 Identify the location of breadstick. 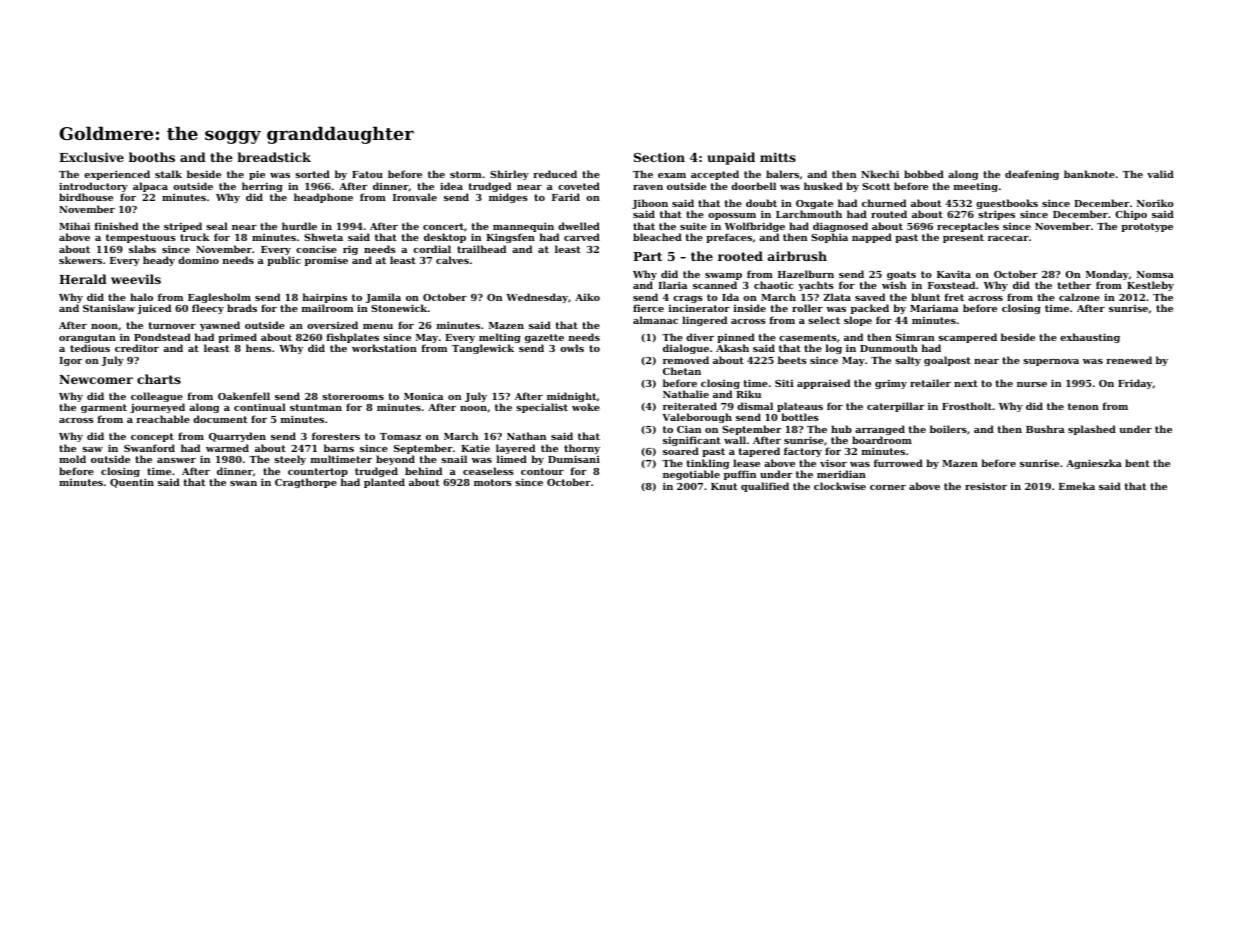
(274, 157).
